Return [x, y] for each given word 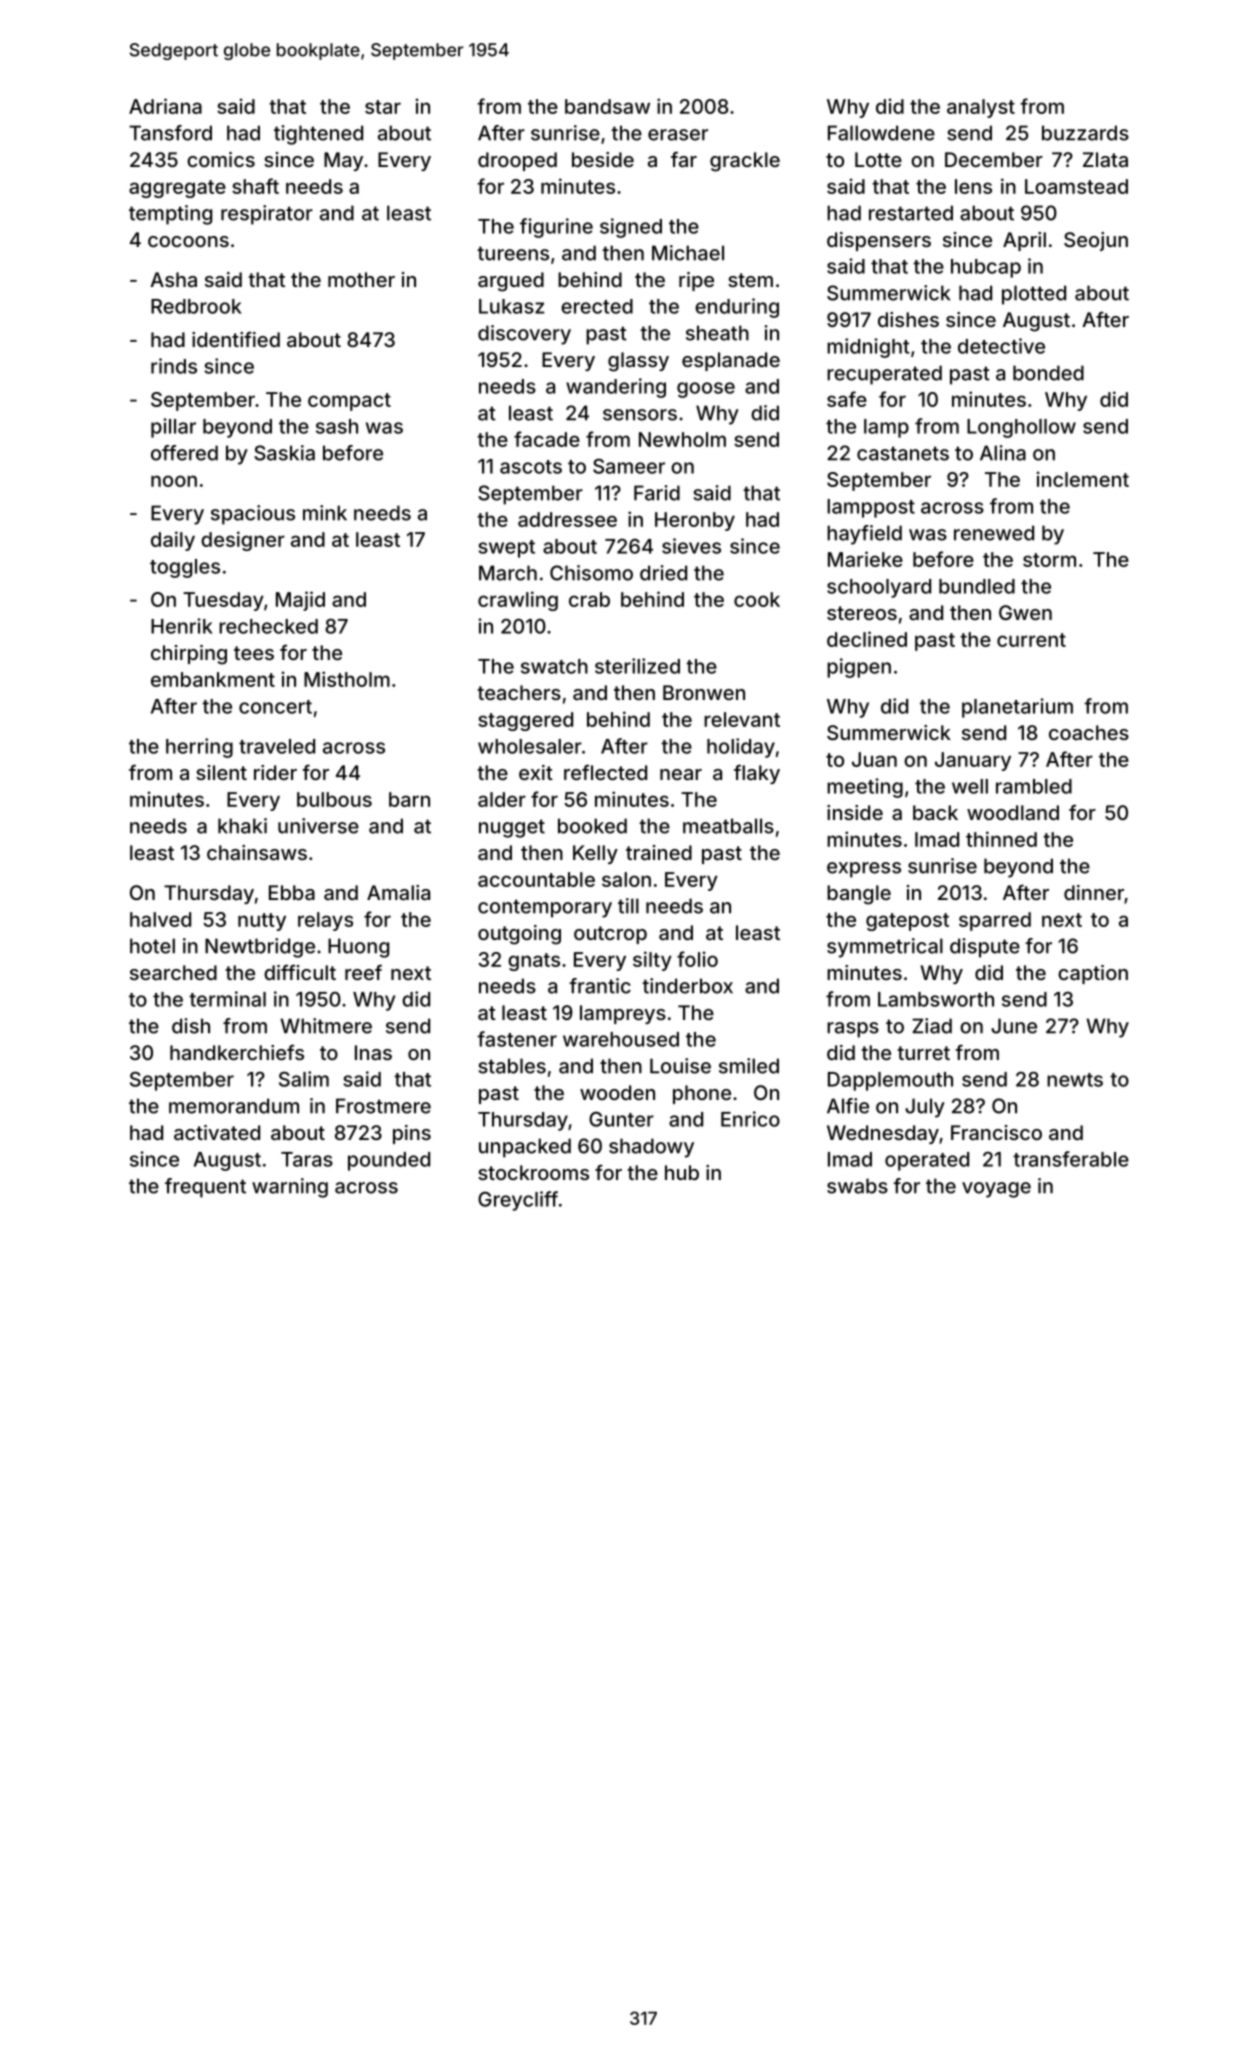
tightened [318, 135]
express [864, 870]
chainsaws [257, 852]
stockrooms [533, 1172]
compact [349, 402]
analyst [981, 108]
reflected [605, 772]
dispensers [879, 241]
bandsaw [607, 106]
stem [750, 280]
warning [290, 1188]
